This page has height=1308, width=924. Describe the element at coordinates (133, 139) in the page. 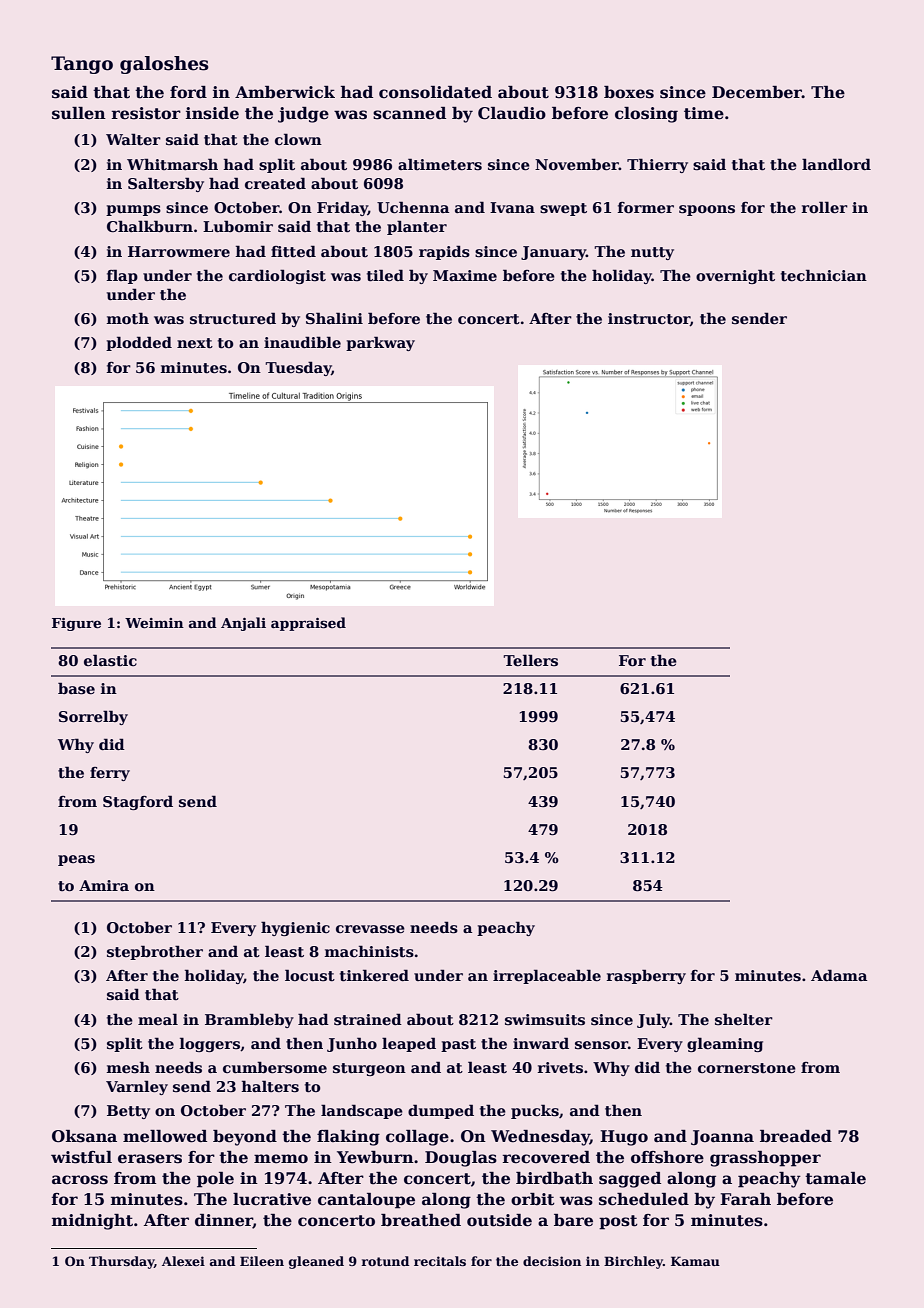

I see `Walter` at that location.
